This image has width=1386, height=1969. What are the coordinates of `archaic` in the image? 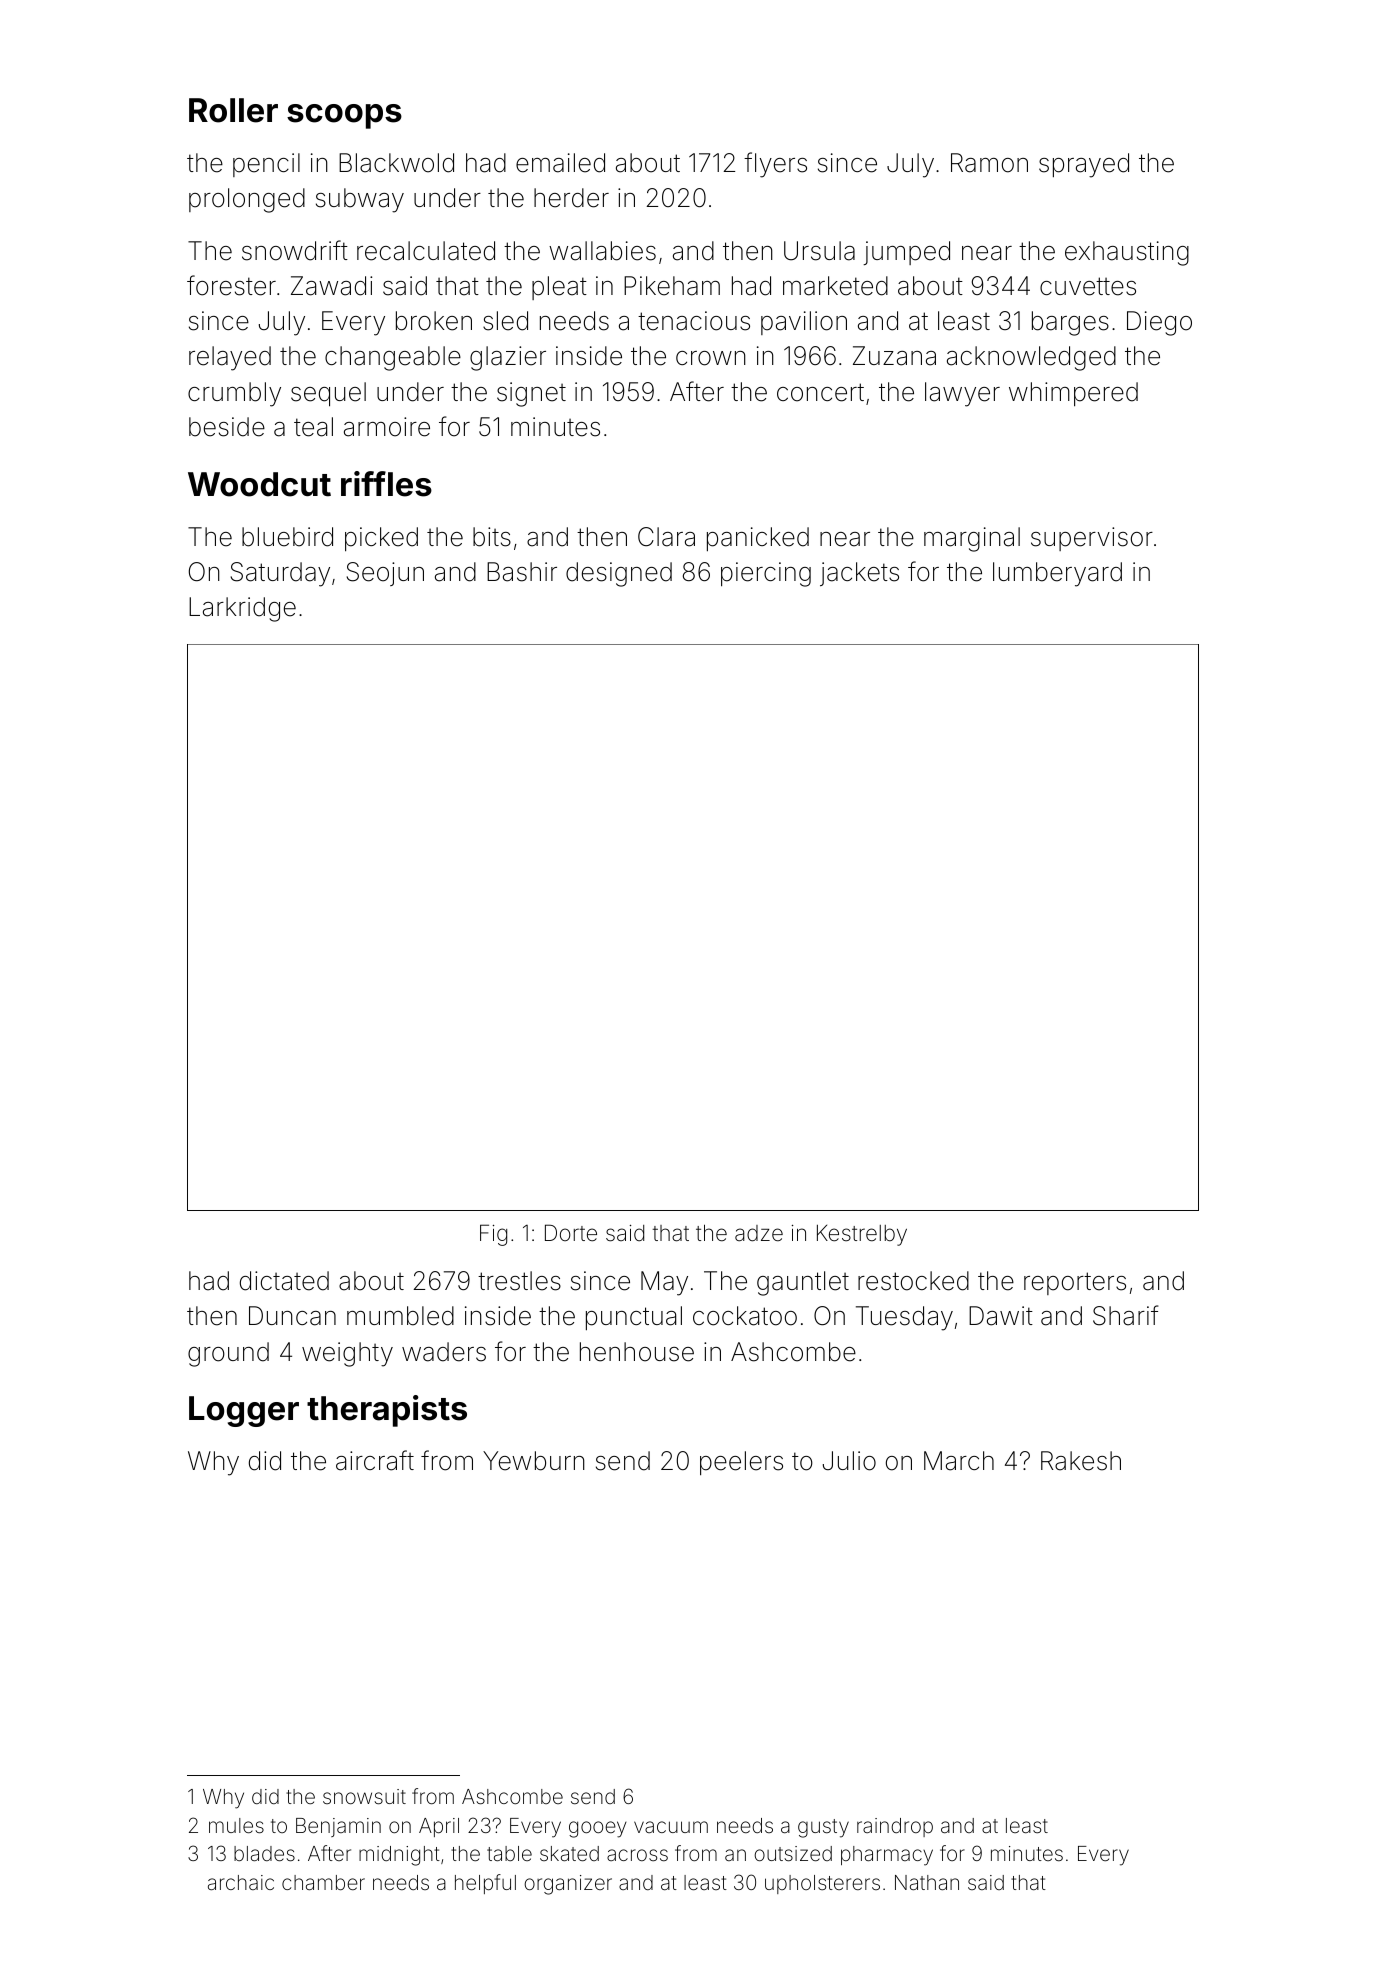 It's located at (241, 1882).
